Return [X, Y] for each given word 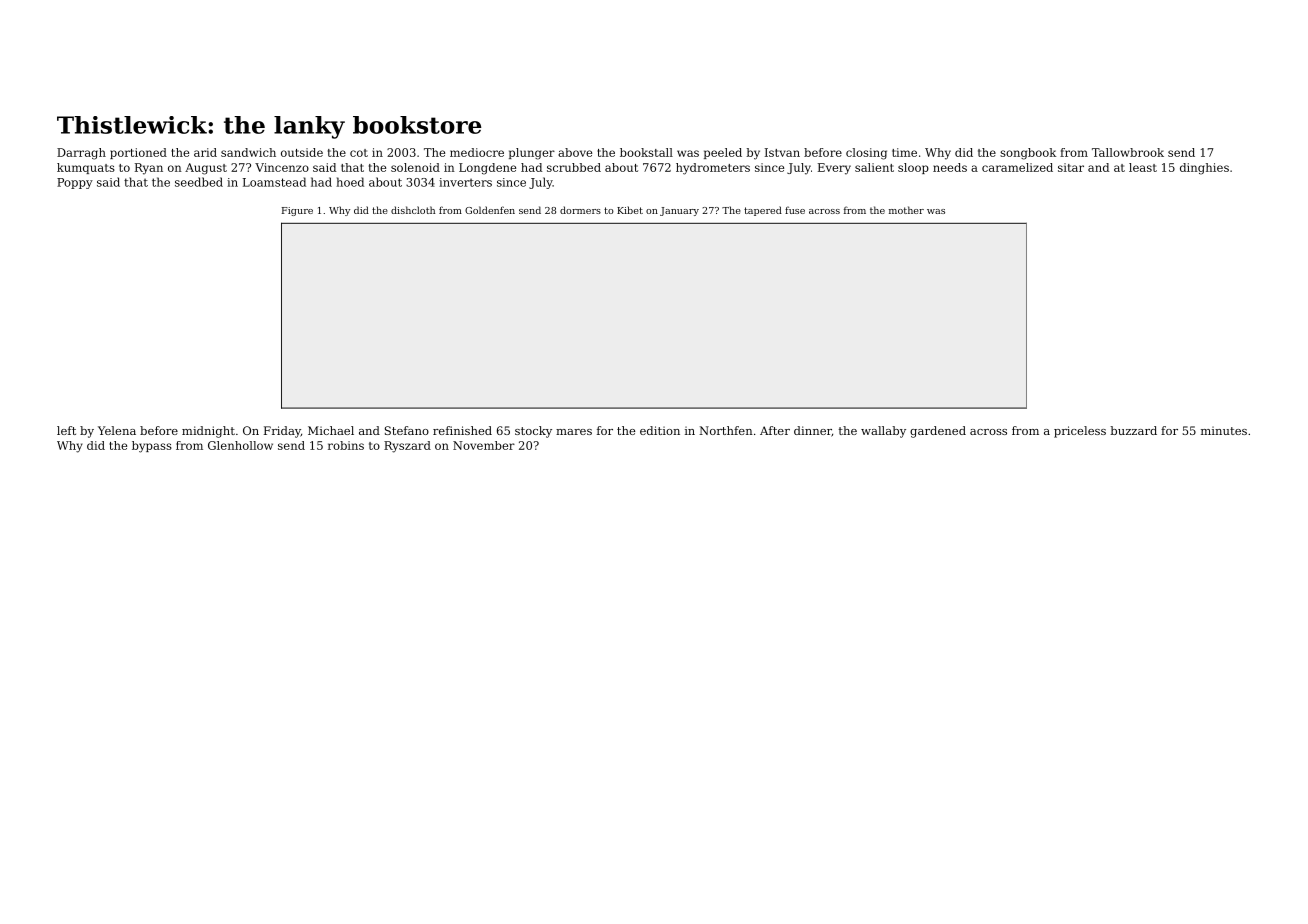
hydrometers [713, 169]
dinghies [1204, 169]
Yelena [117, 430]
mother [906, 210]
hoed [350, 182]
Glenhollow [240, 445]
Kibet [630, 210]
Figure [297, 211]
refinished [462, 430]
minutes [1224, 430]
